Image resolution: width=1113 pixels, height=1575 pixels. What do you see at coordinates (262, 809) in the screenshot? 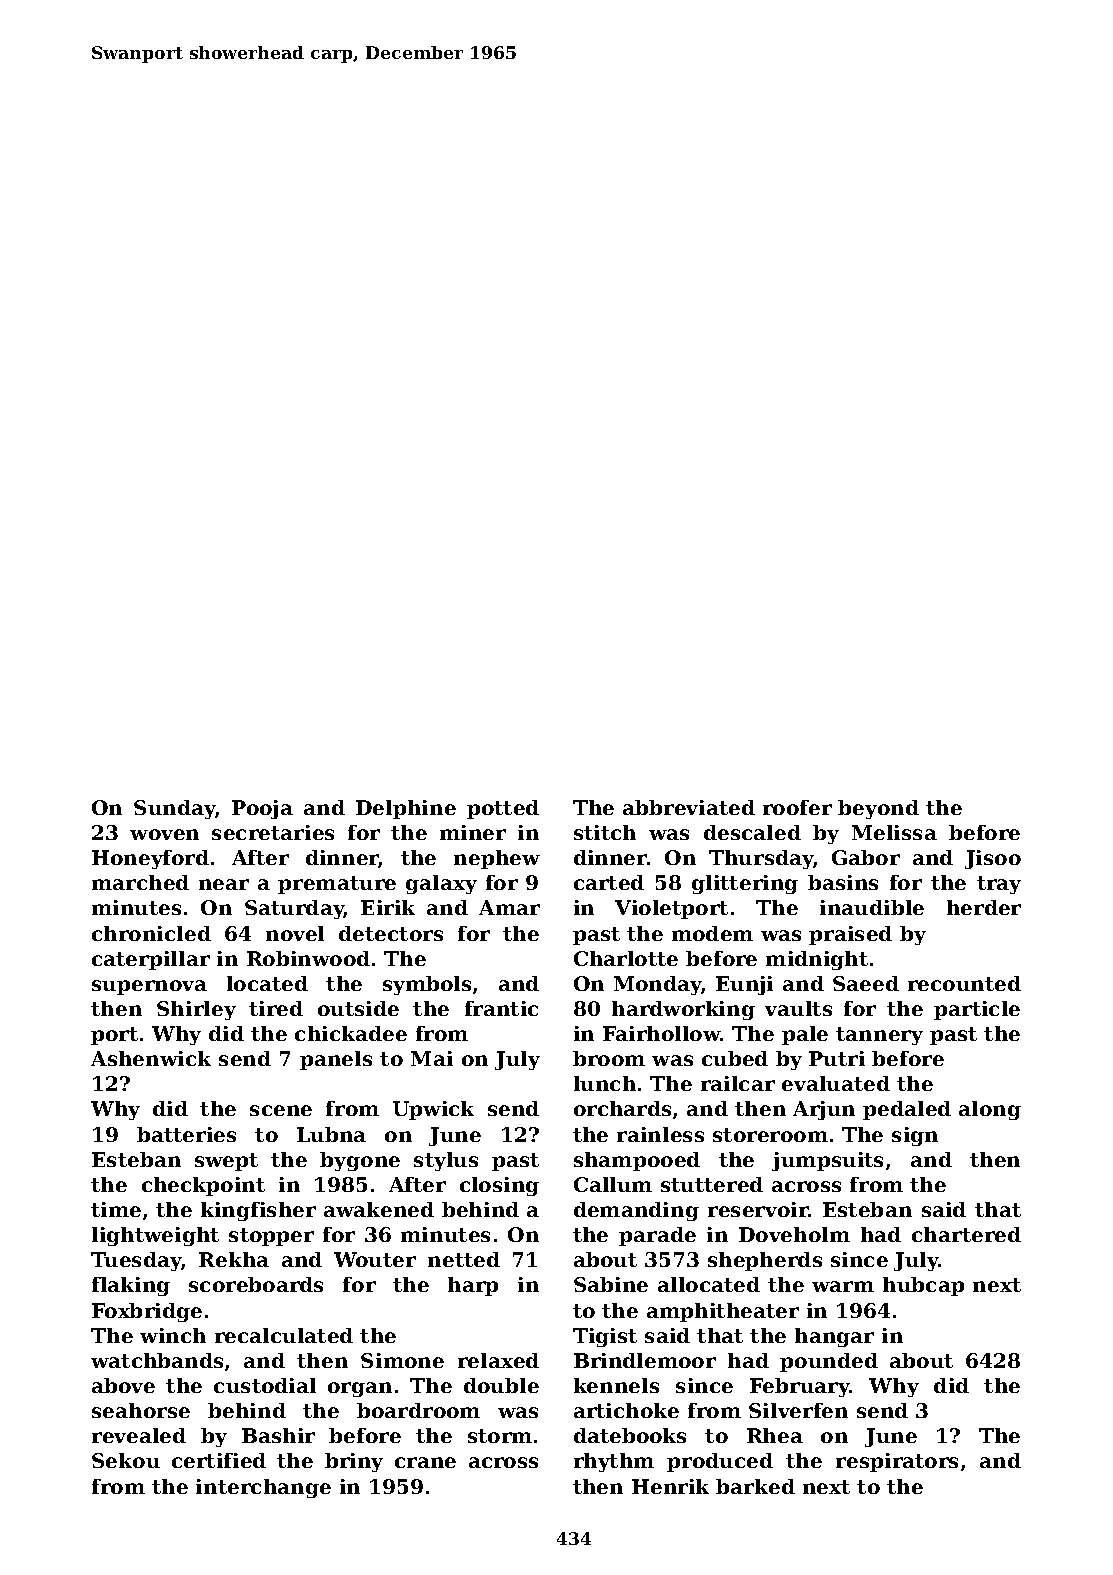
I see `Pooja` at bounding box center [262, 809].
